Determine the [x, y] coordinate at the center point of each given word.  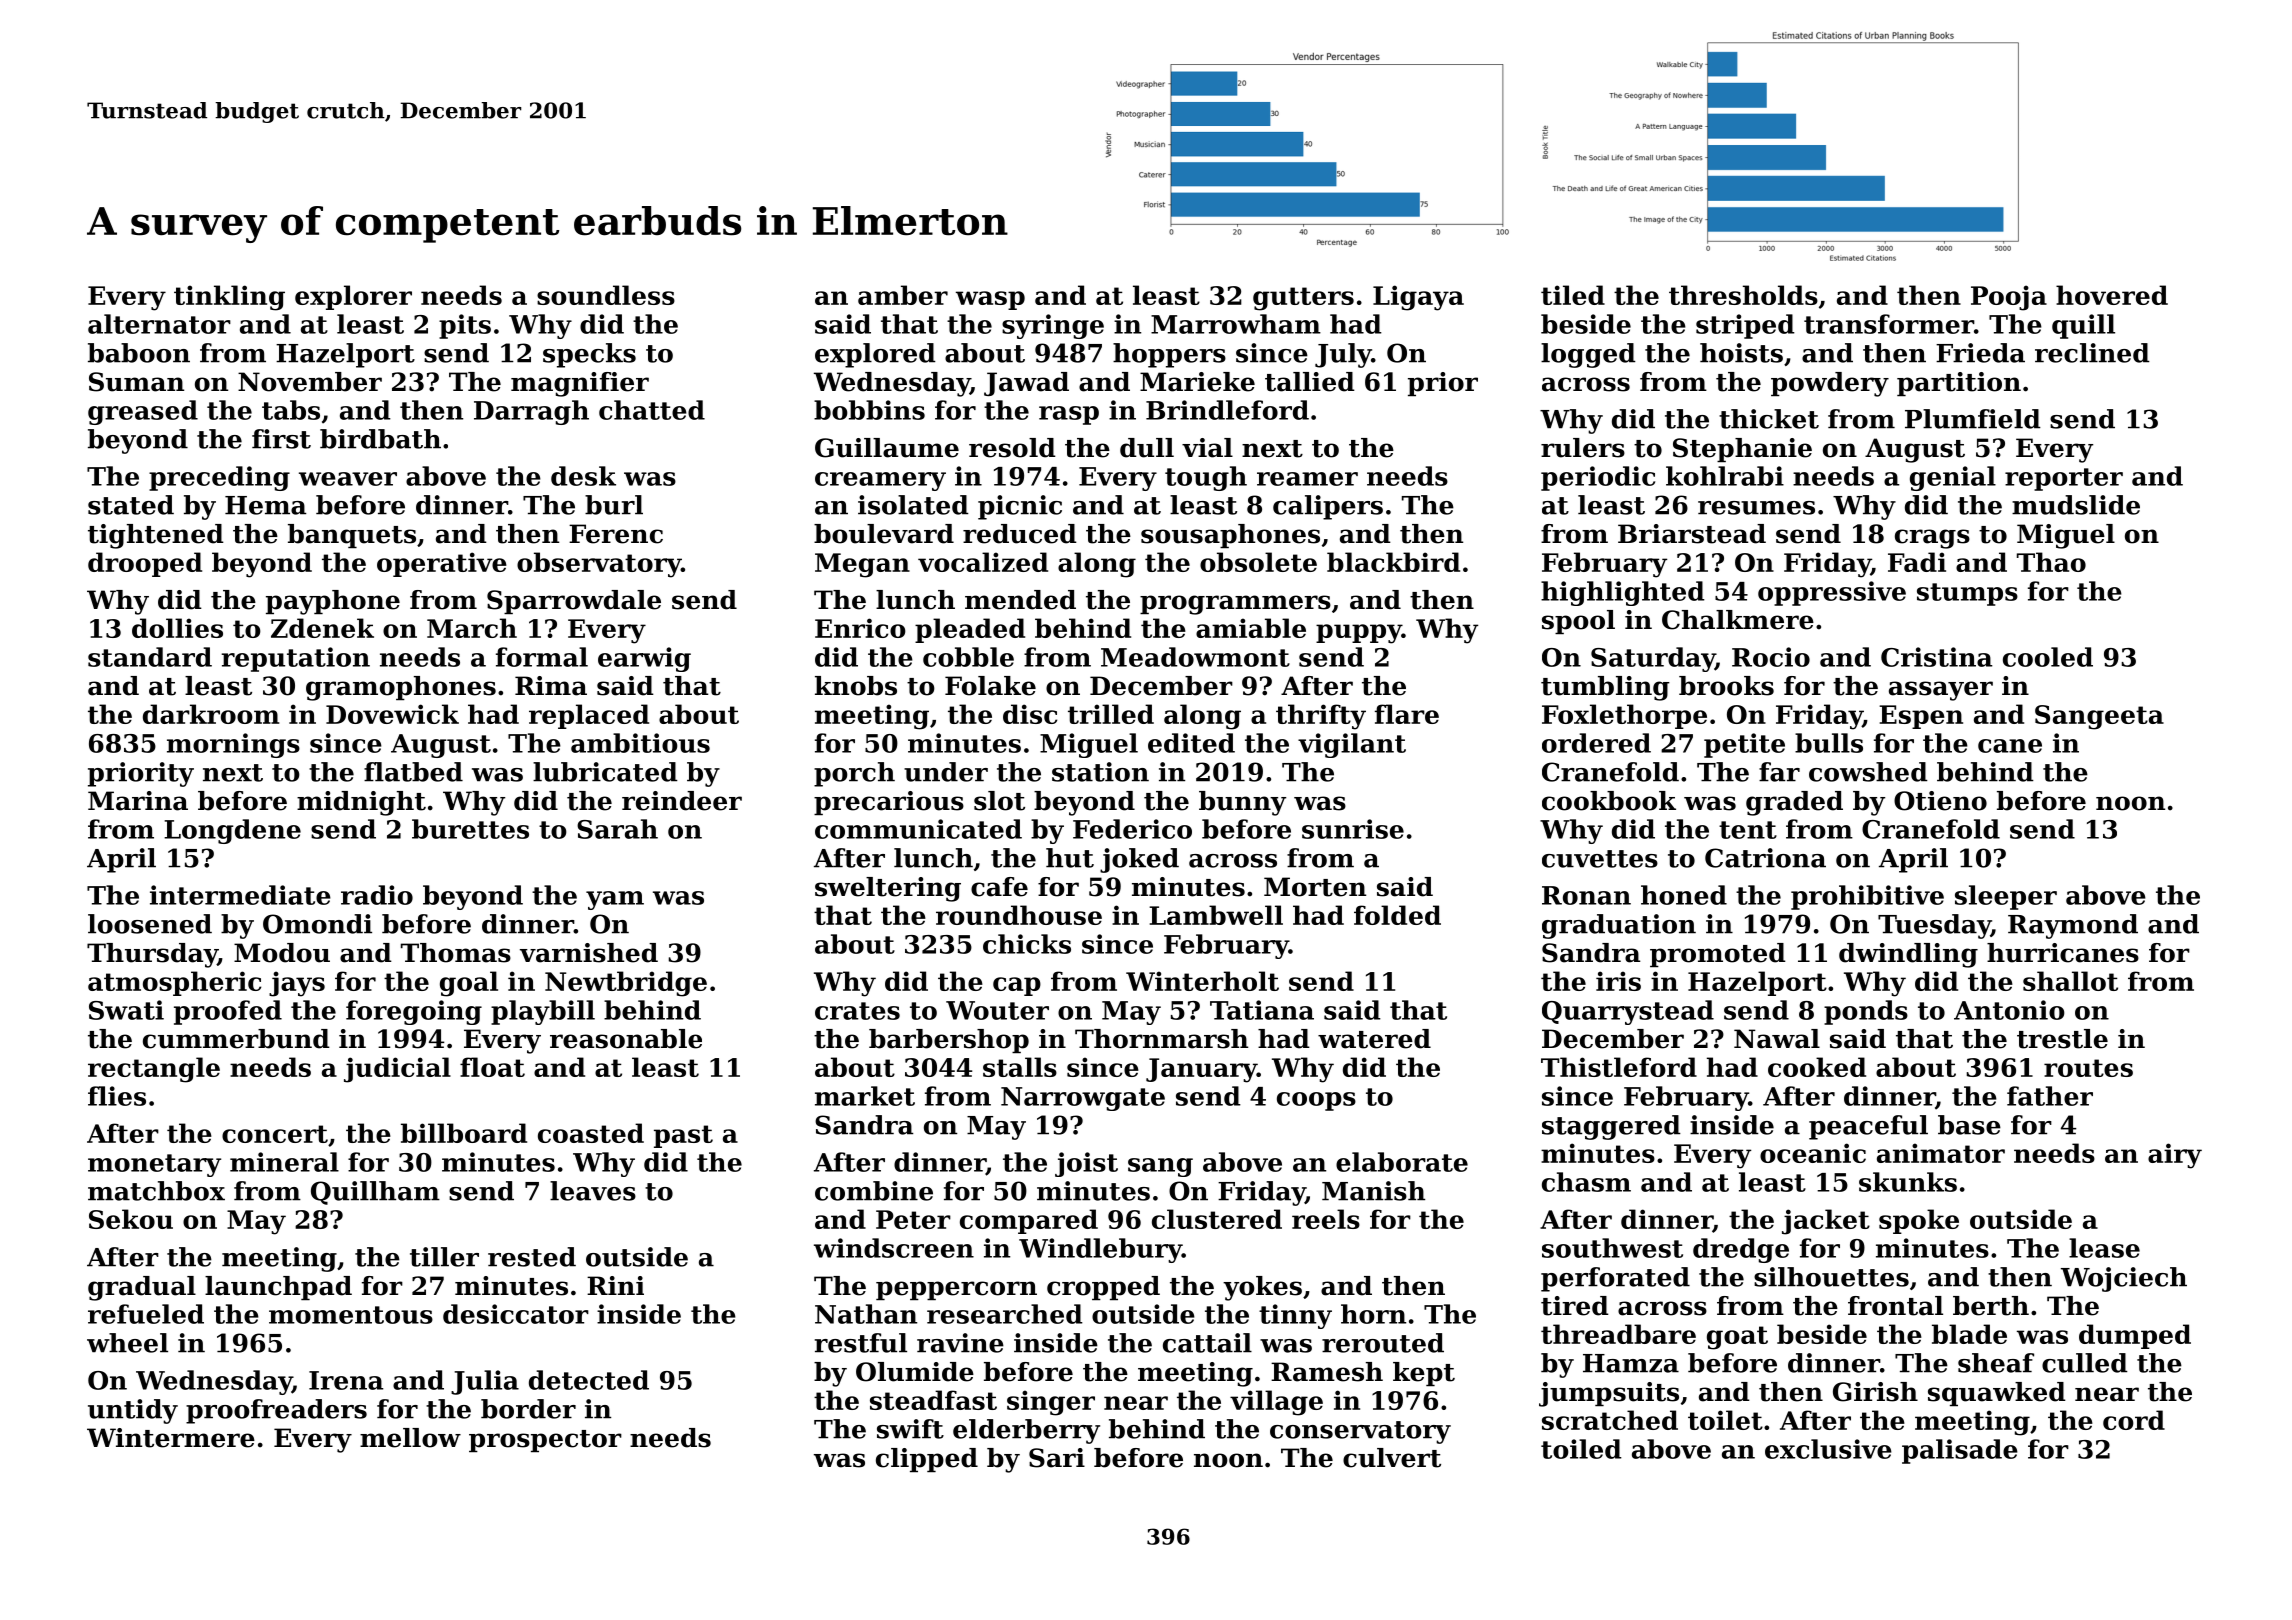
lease [2104, 1248]
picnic [1020, 507]
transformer [1889, 324]
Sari [1057, 1458]
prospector [545, 1441]
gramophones [401, 688]
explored [875, 355]
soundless [606, 295]
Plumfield [1973, 419]
